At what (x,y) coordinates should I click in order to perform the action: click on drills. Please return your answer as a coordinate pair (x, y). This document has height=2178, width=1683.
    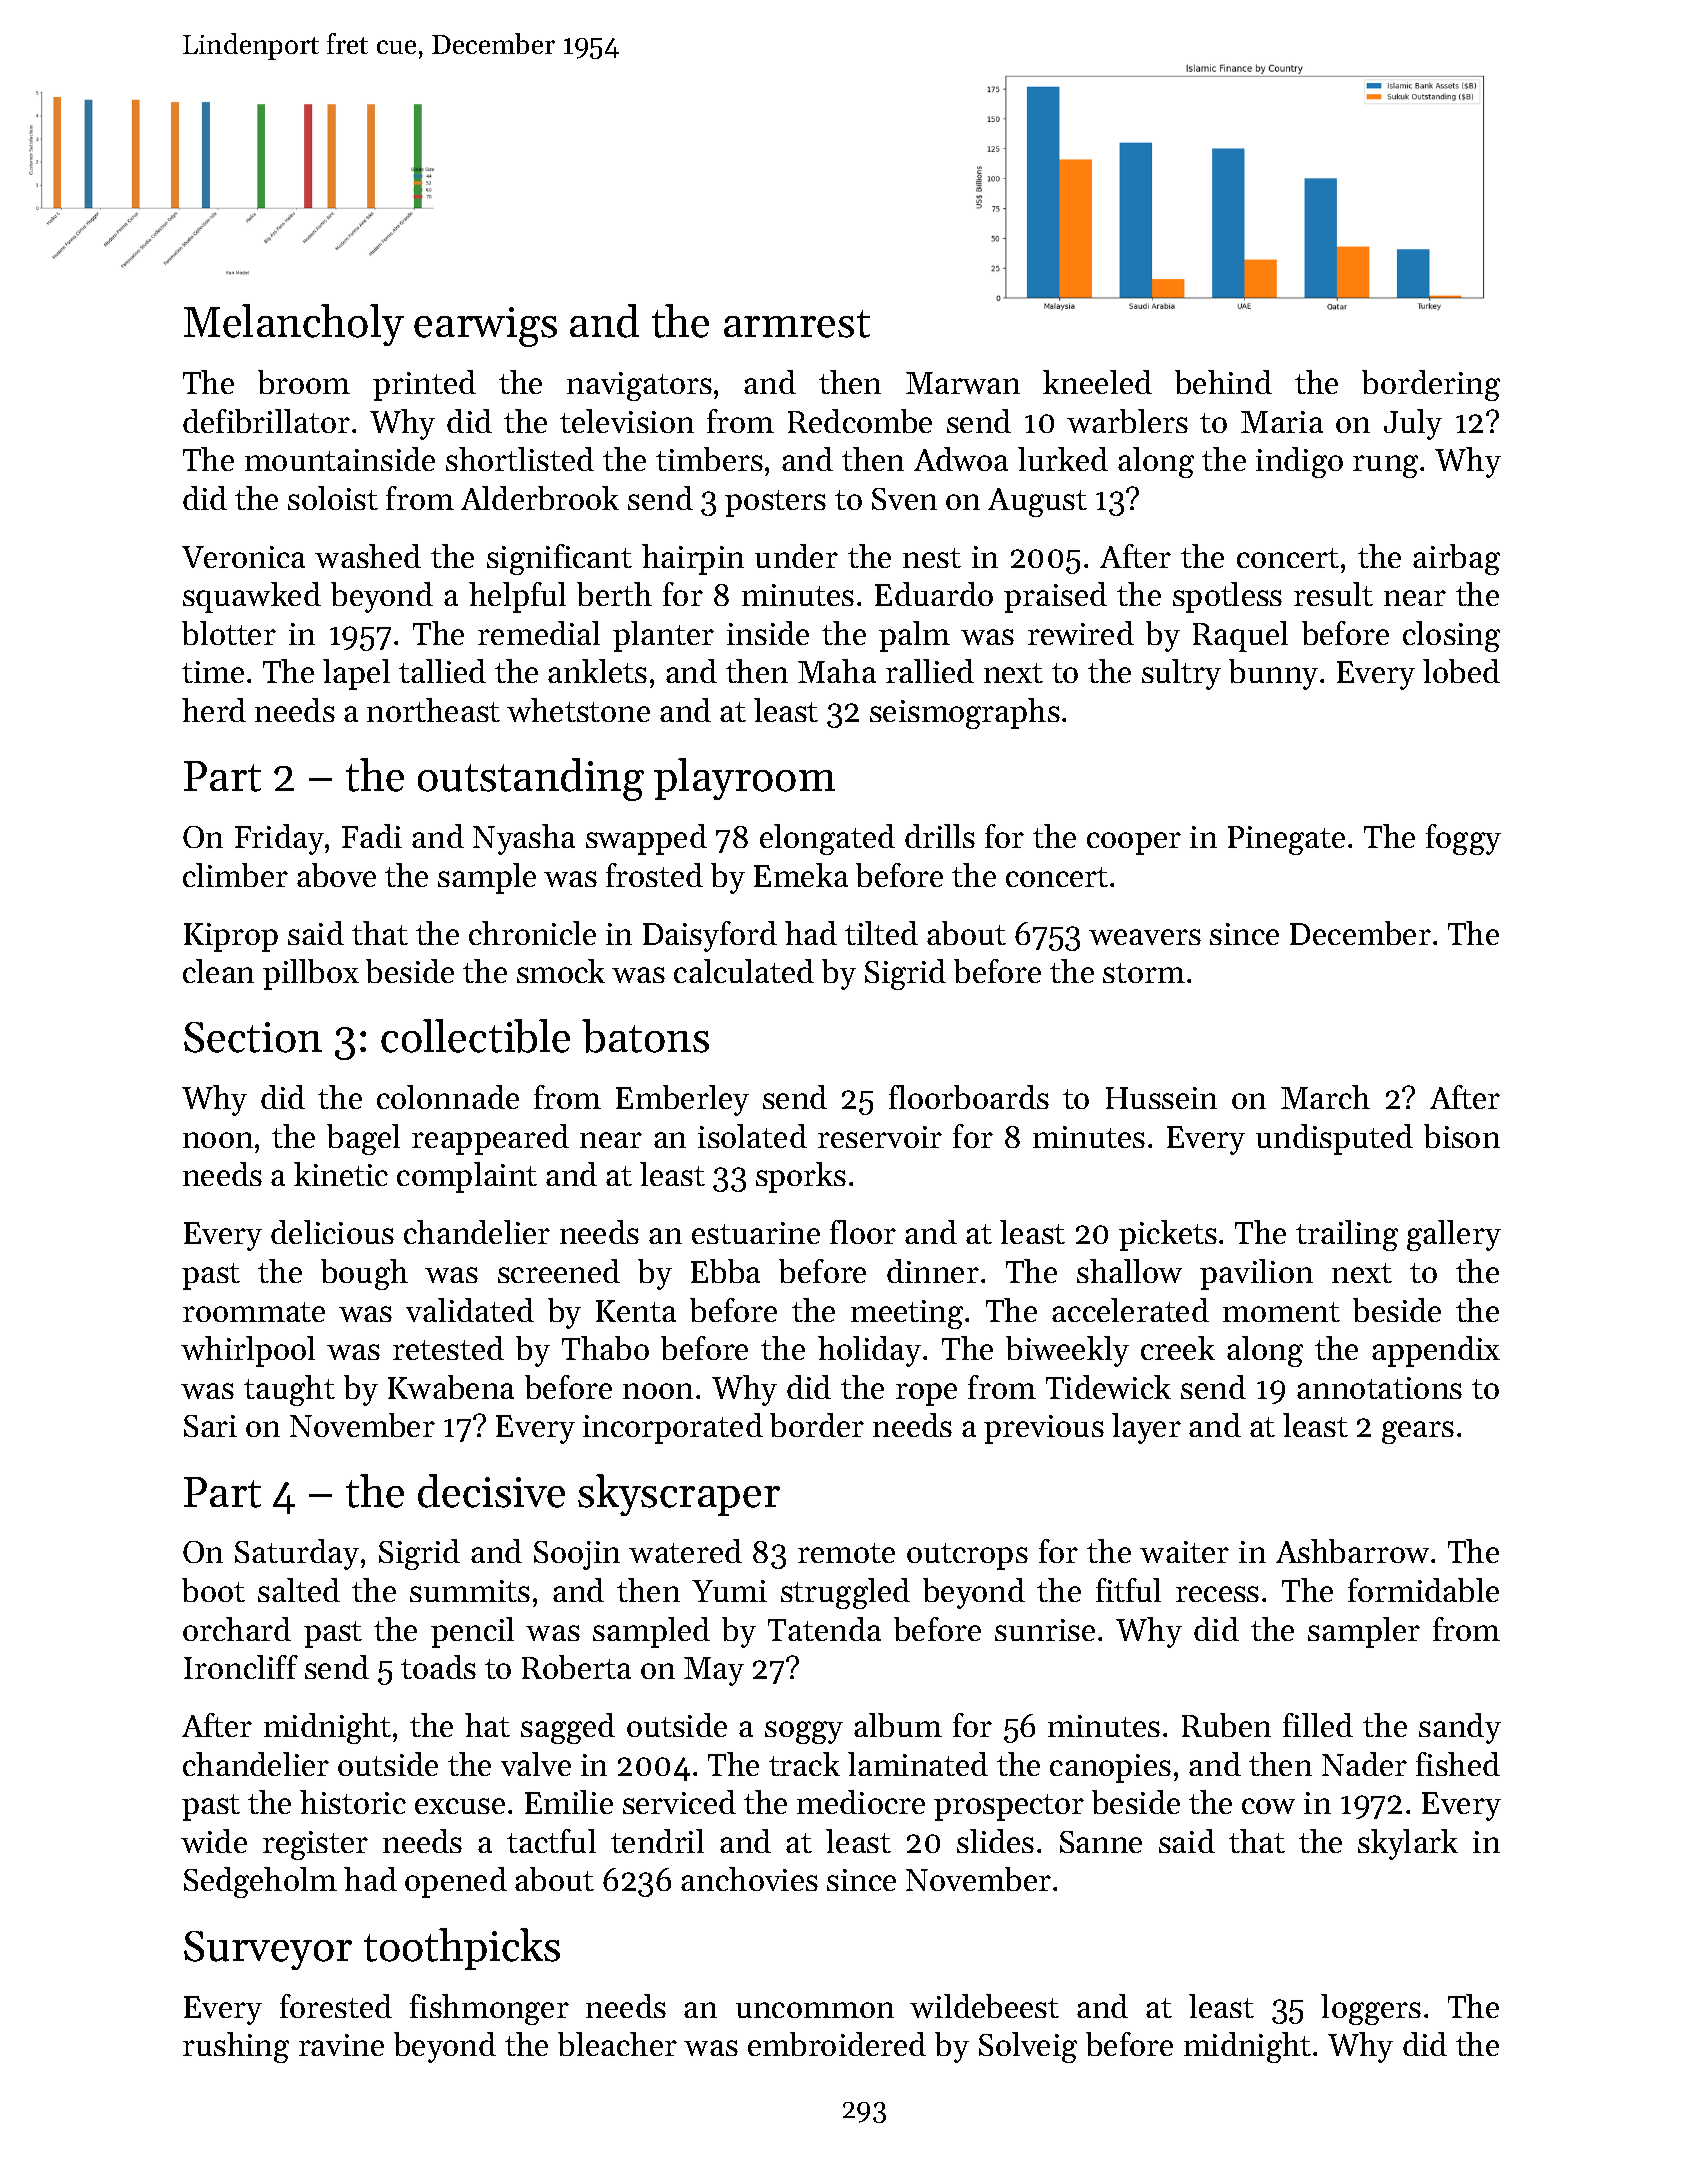
    Looking at the image, I should click on (940, 836).
